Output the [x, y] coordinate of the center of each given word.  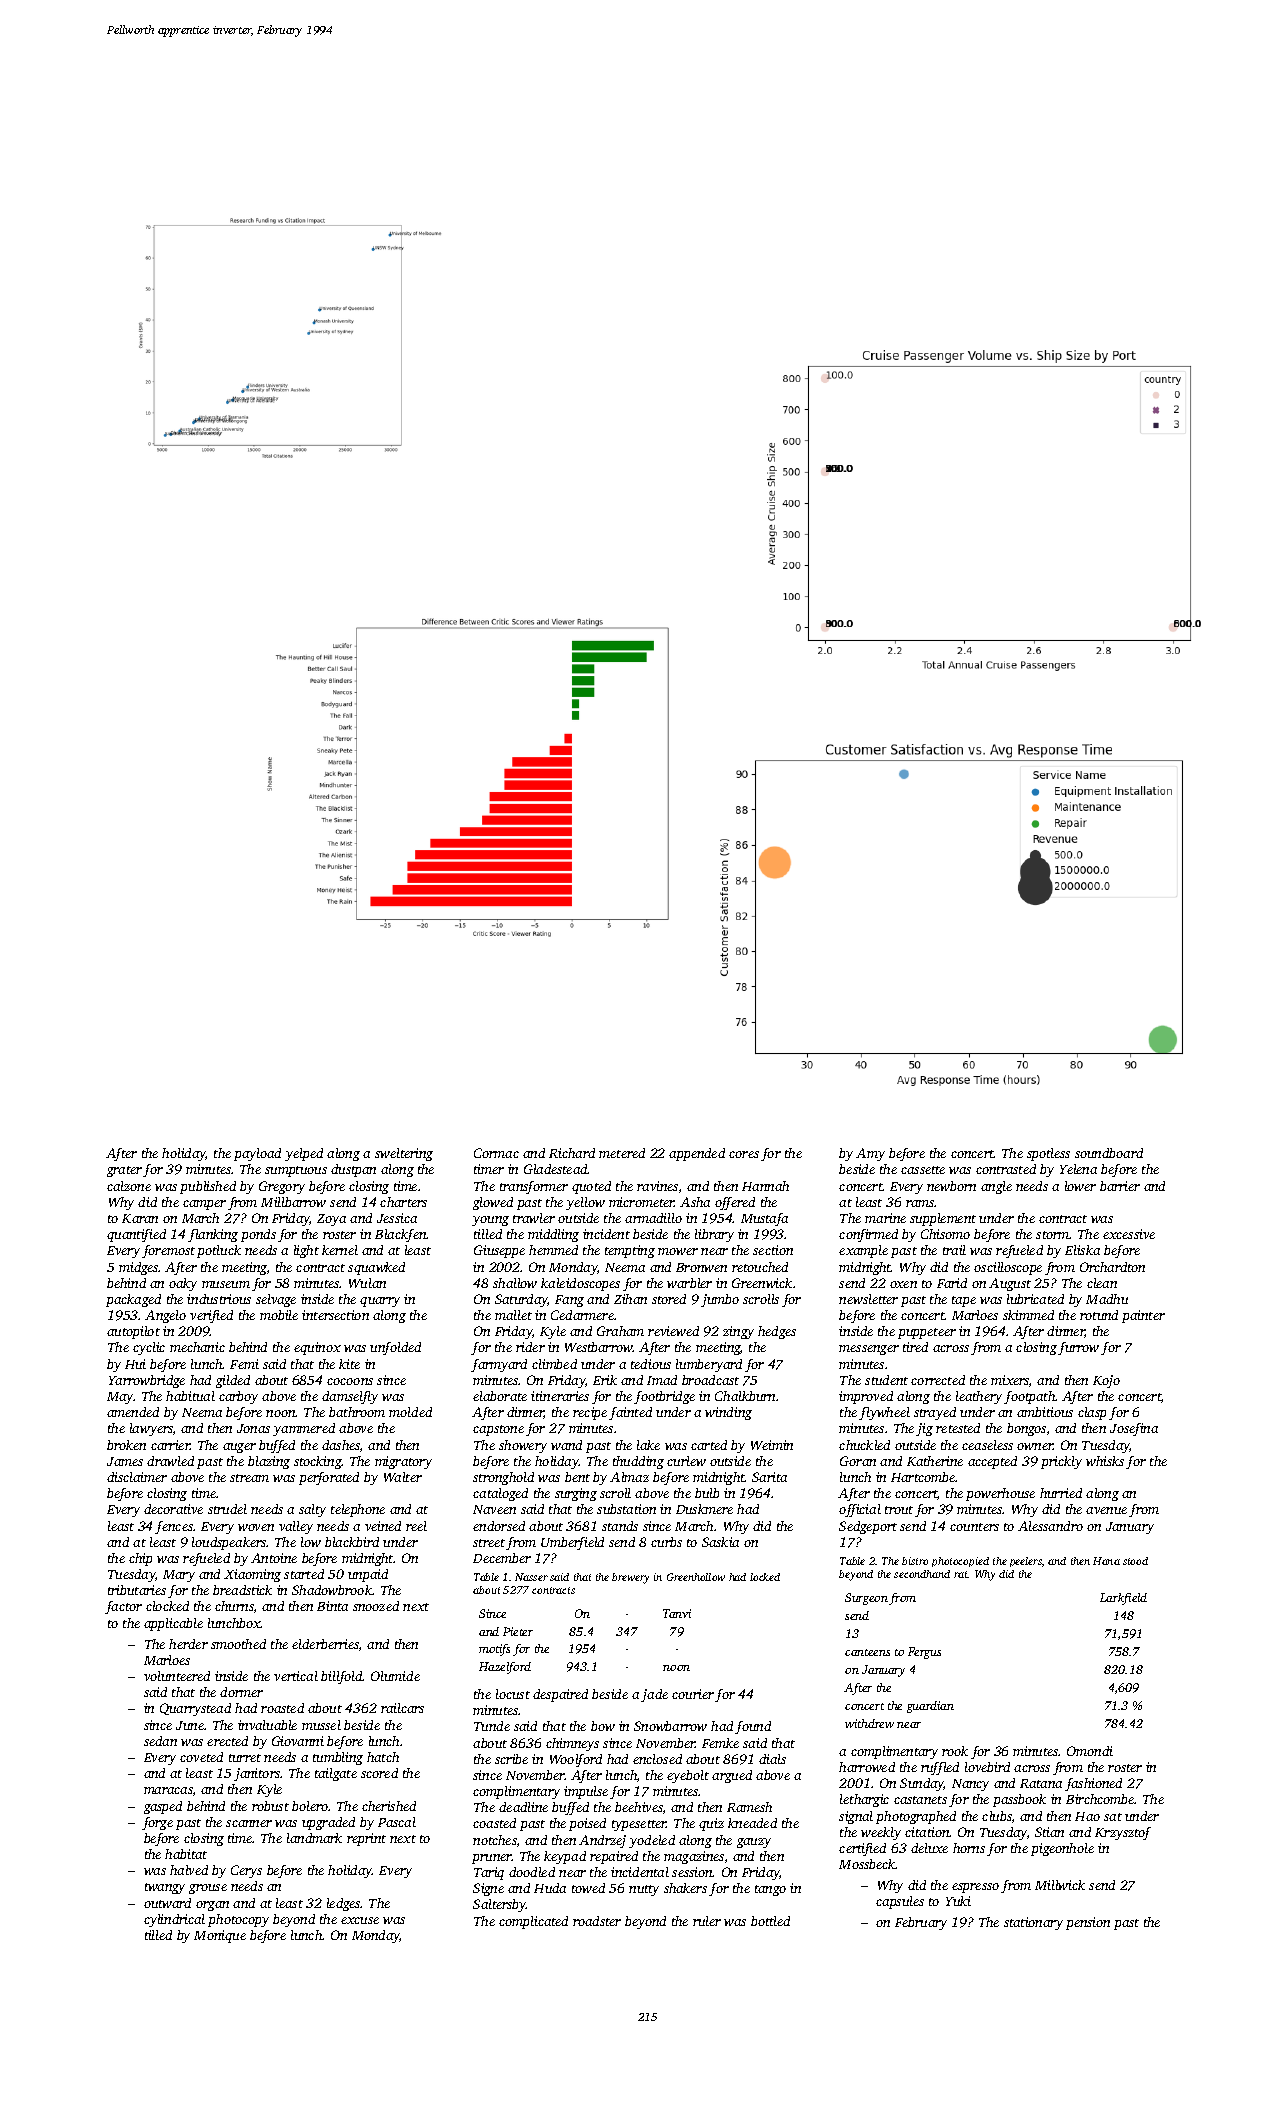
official [860, 1510]
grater [124, 1171]
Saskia [720, 1542]
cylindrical [174, 1920]
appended [697, 1154]
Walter [403, 1477]
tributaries [137, 1590]
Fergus [924, 1653]
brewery [630, 1578]
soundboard [1109, 1153]
